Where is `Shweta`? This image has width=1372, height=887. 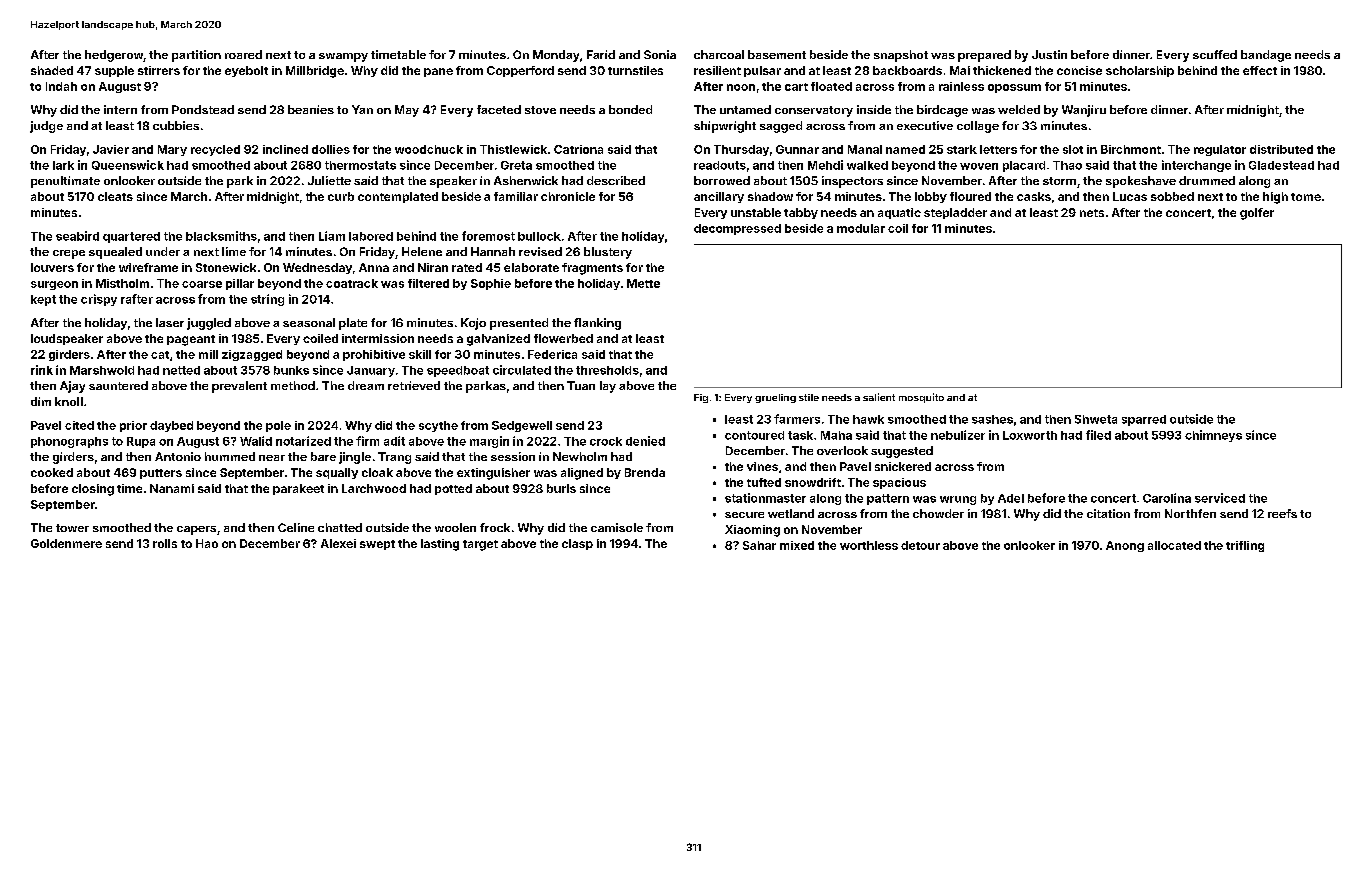
Shweta is located at coordinates (1096, 419).
